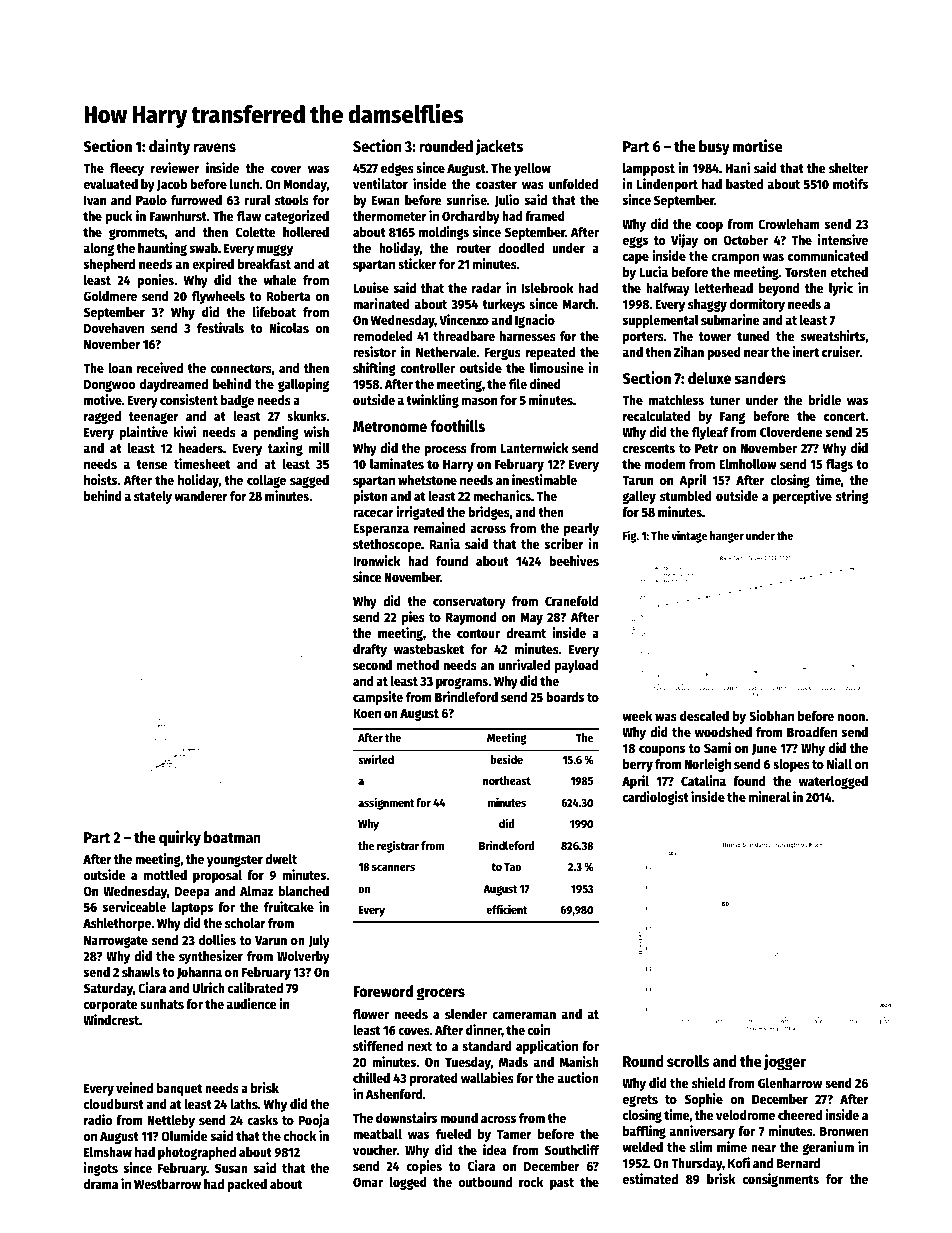 The height and width of the page is (1233, 952). I want to click on string, so click(852, 497).
